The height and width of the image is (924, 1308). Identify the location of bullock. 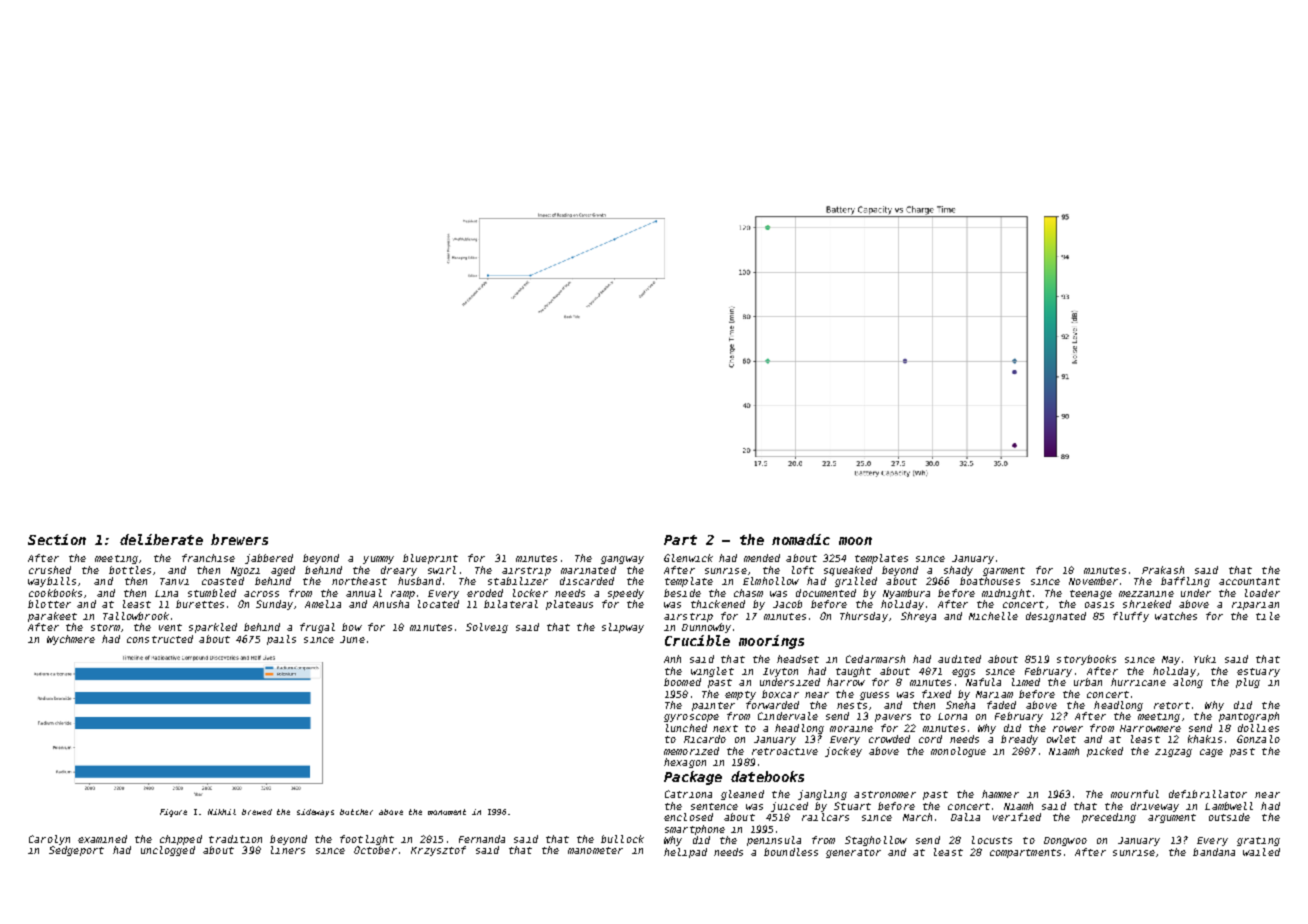
(622, 839).
